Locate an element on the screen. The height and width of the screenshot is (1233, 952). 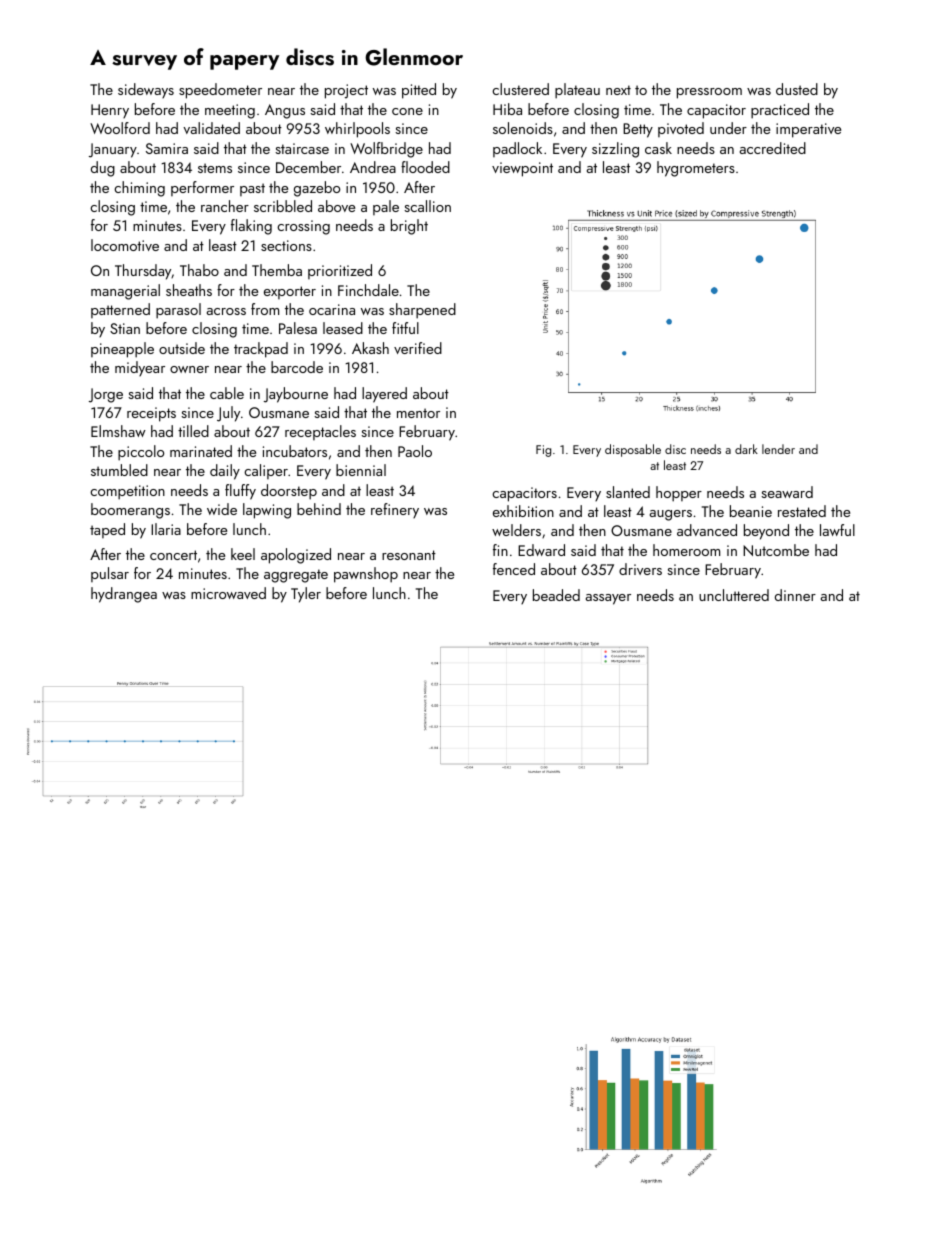
clustered is located at coordinates (520, 89).
